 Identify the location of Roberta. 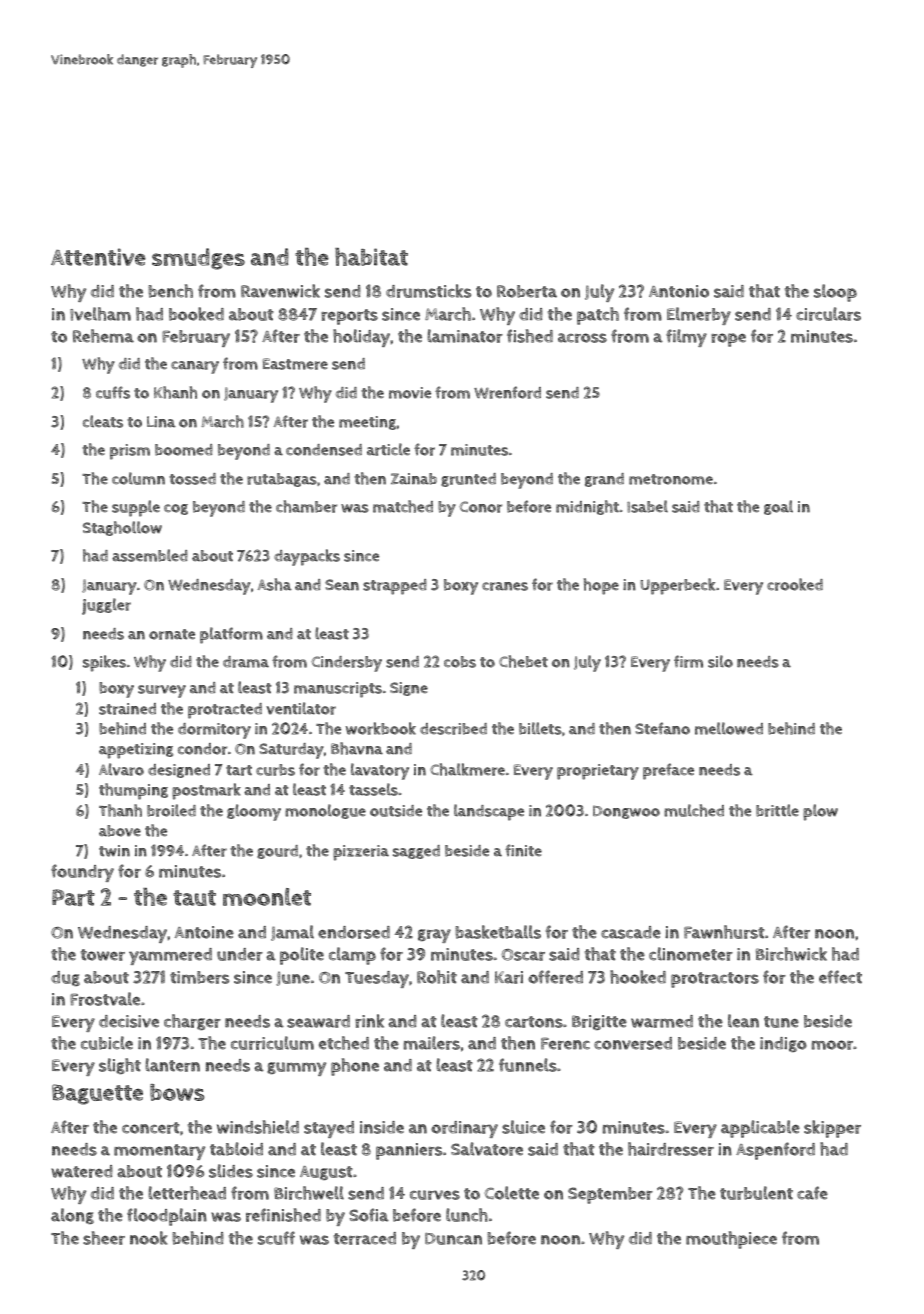
(527, 291).
